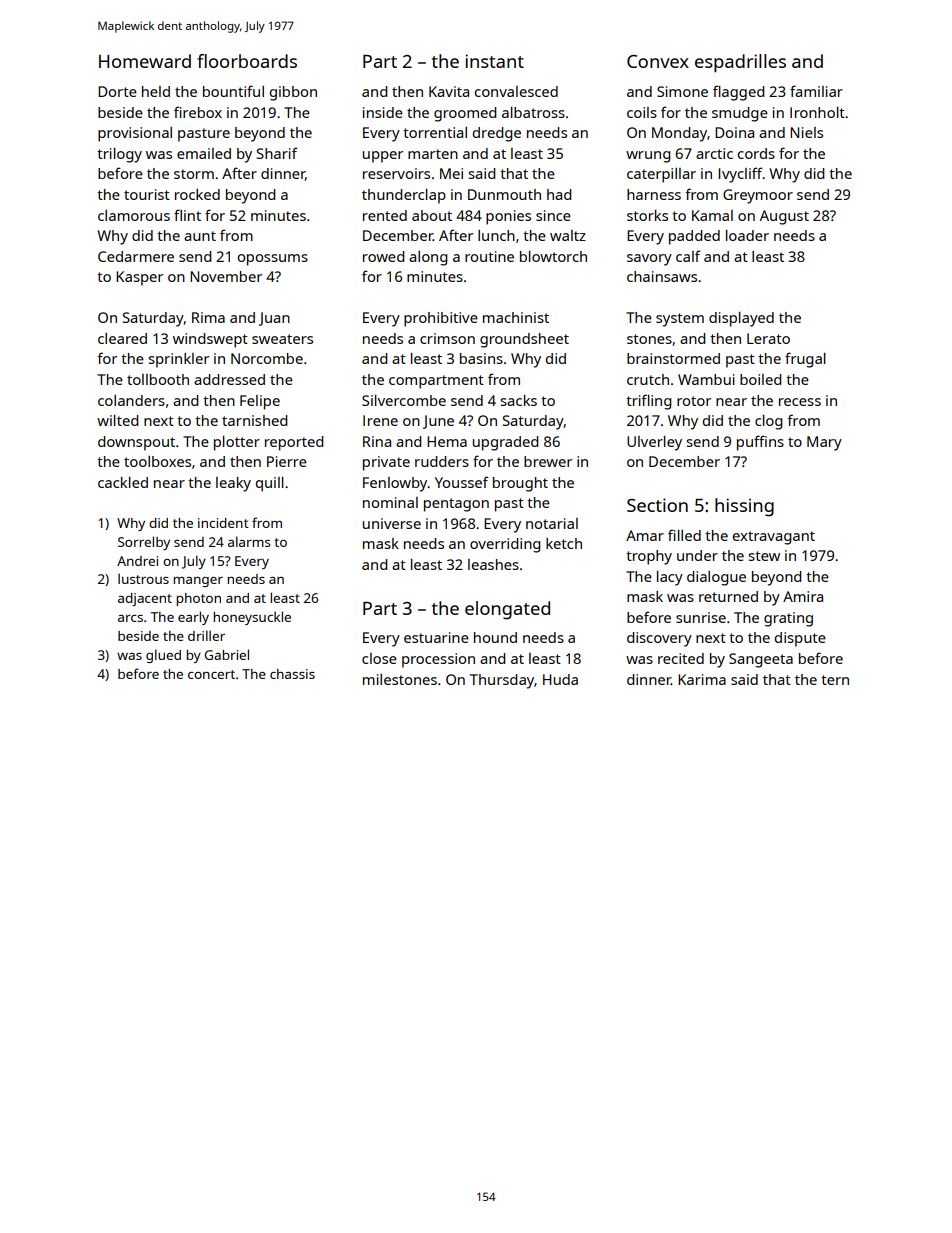 Image resolution: width=952 pixels, height=1233 pixels. Describe the element at coordinates (136, 256) in the screenshot. I see `Cedarmere` at that location.
